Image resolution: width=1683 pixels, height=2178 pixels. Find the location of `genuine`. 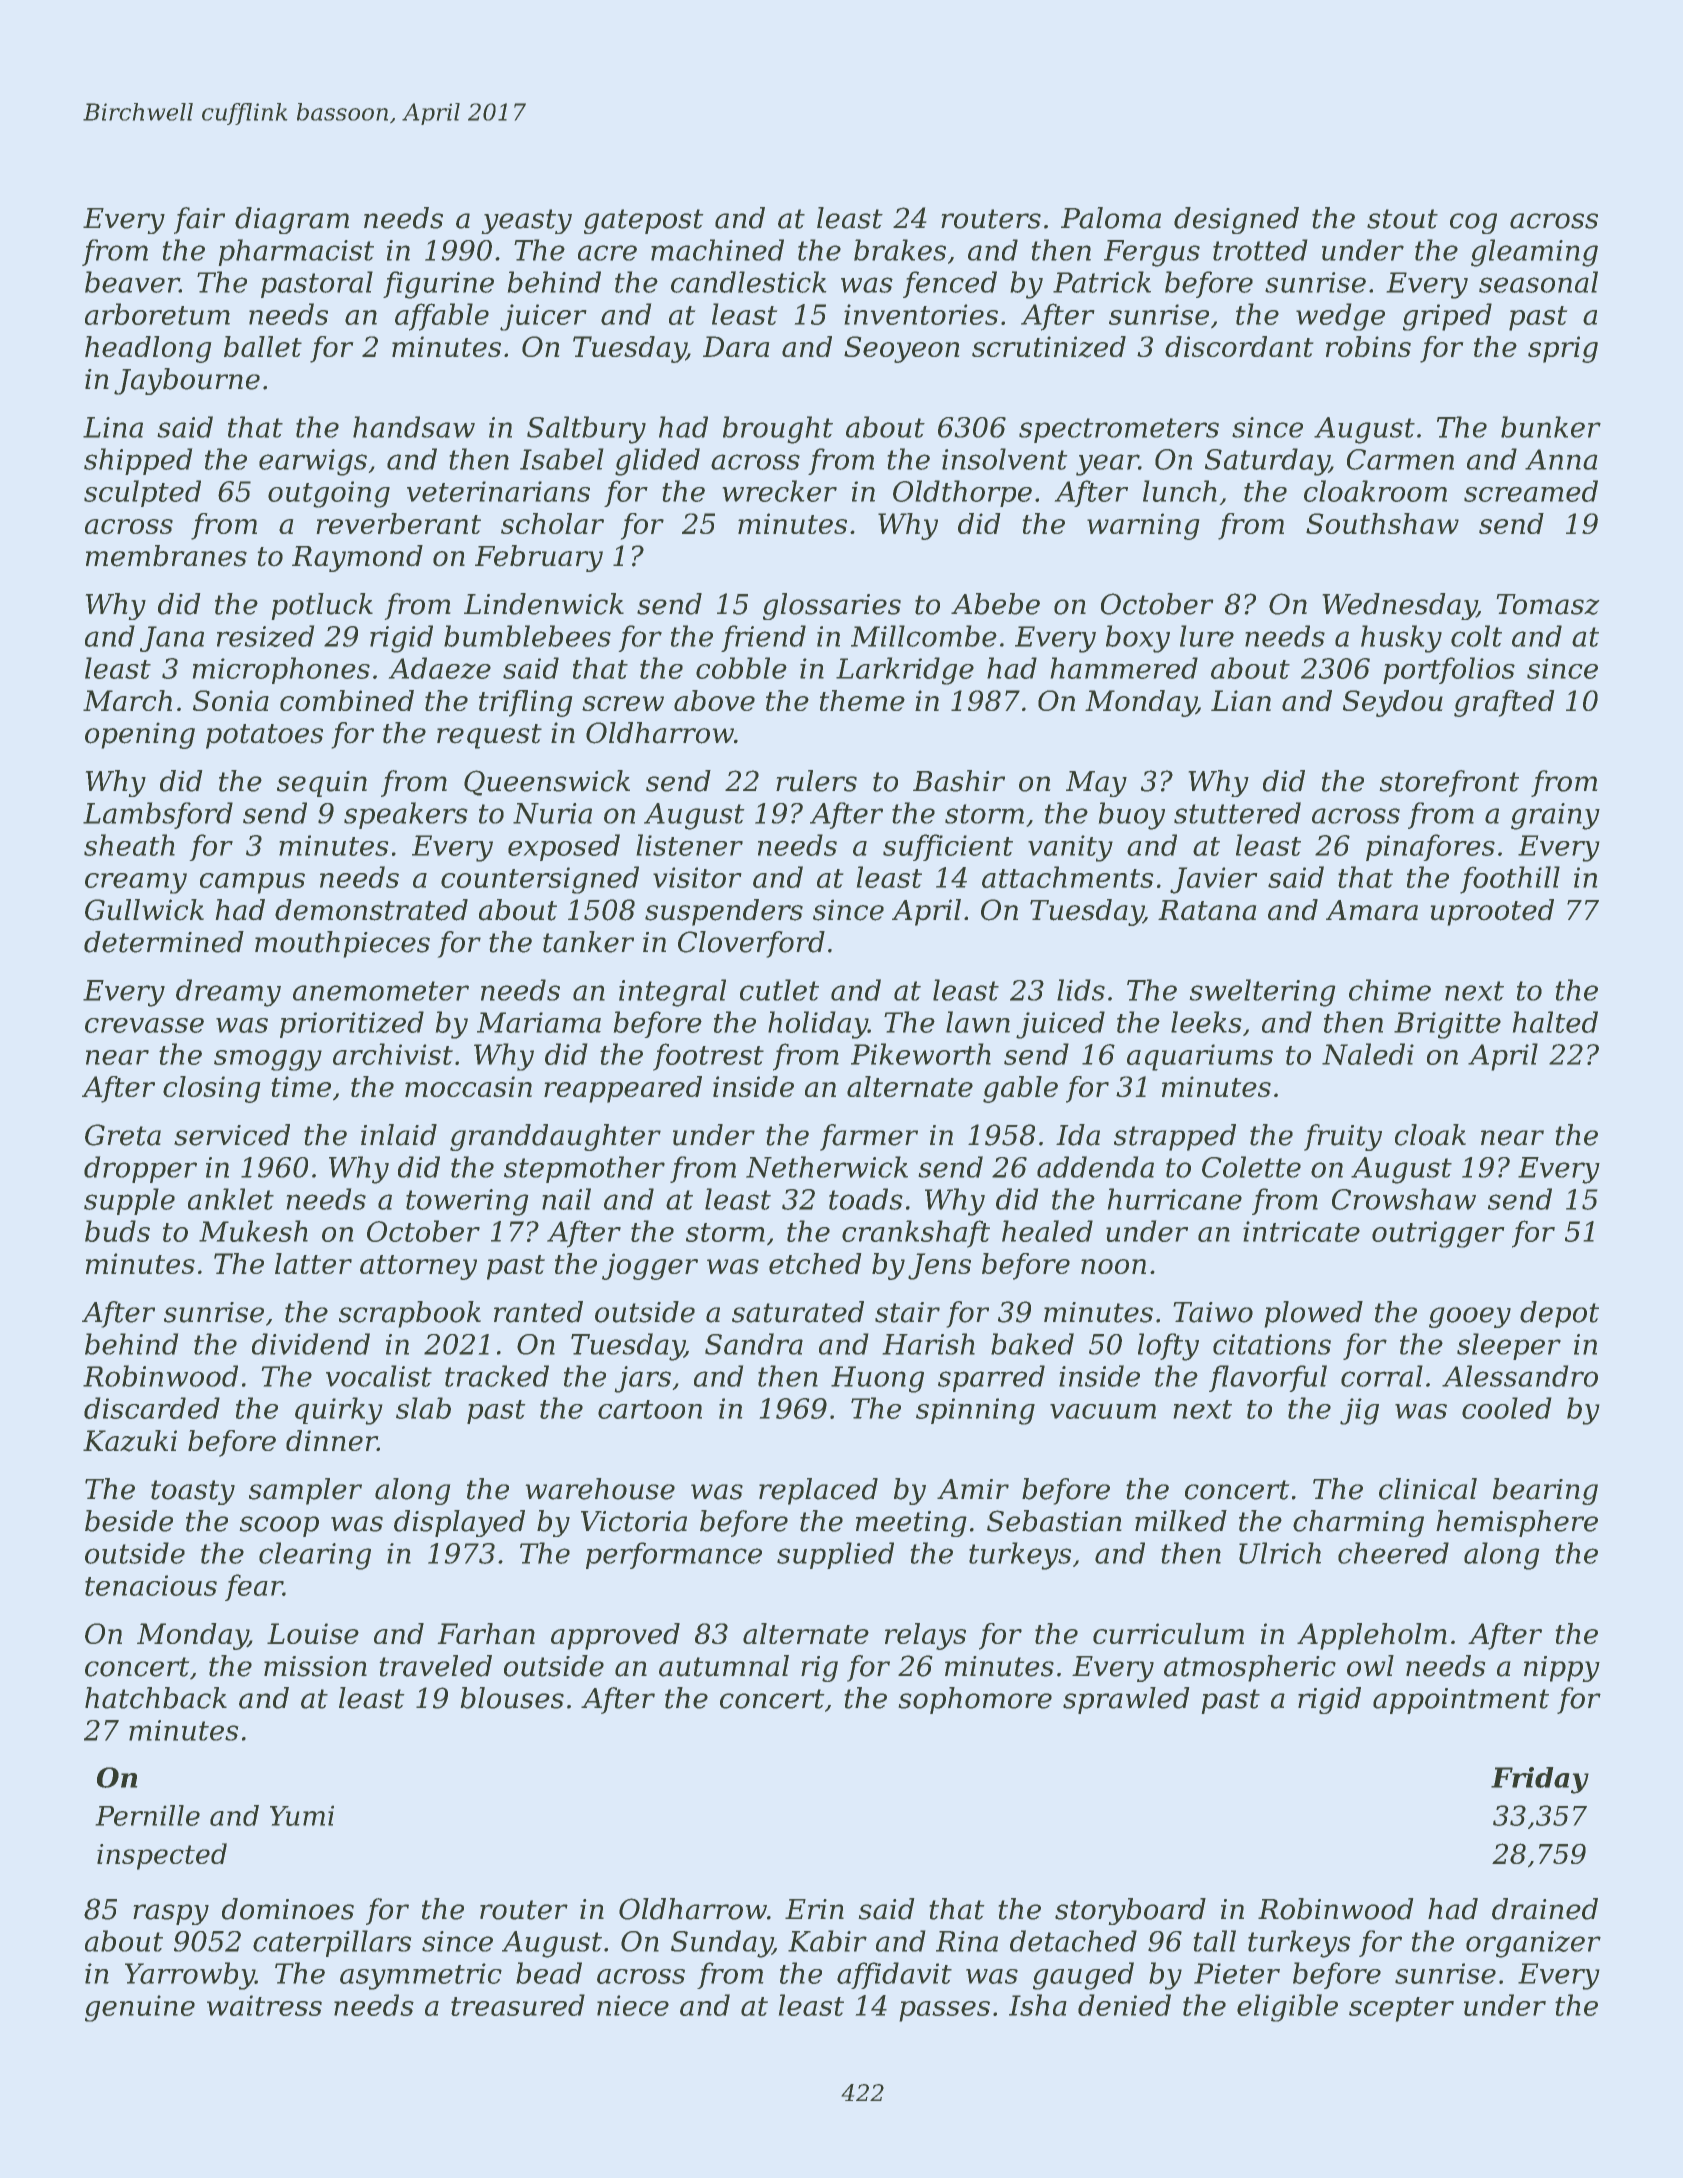

genuine is located at coordinates (140, 2008).
